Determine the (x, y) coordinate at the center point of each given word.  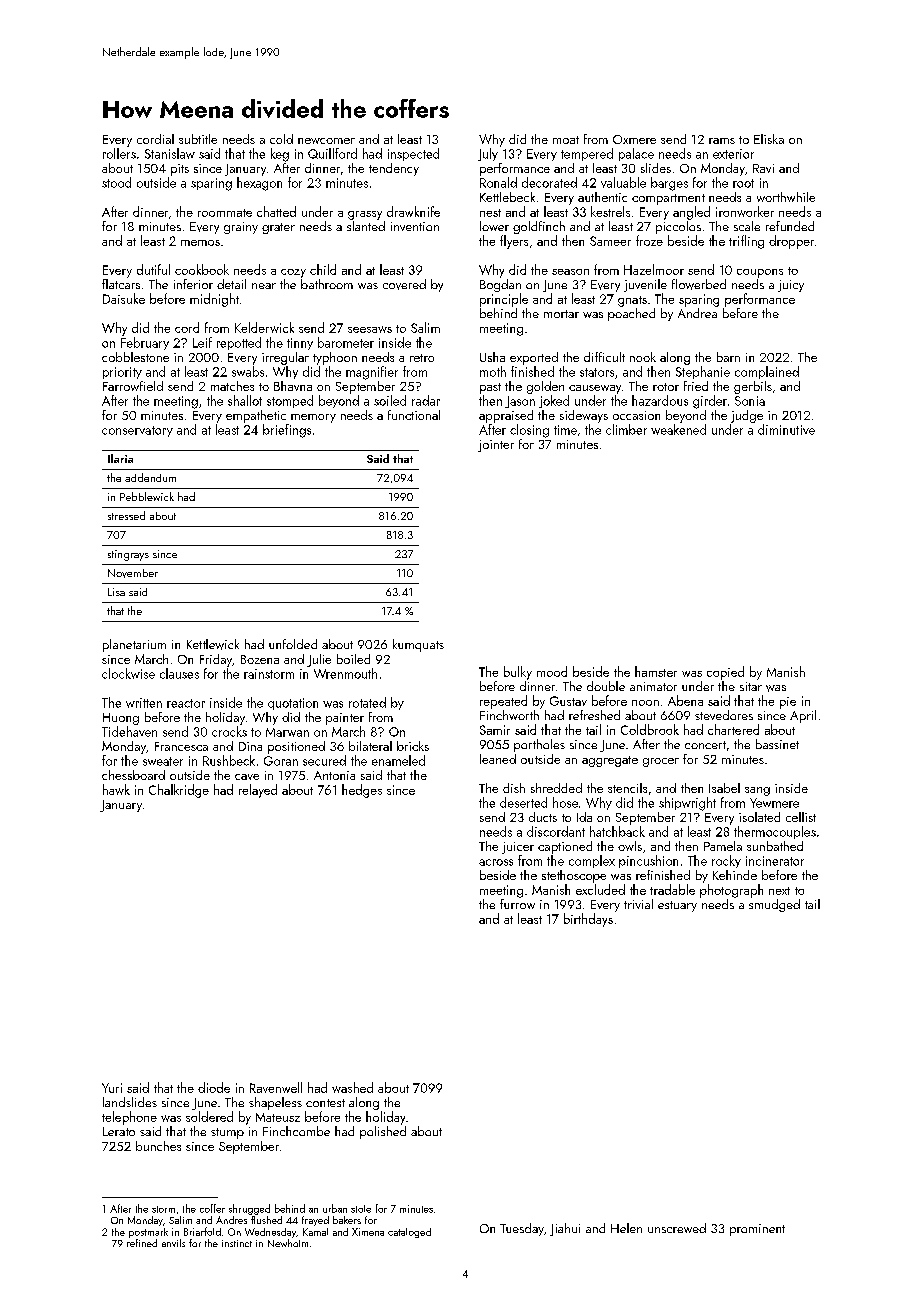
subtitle (198, 139)
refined (142, 1243)
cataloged (409, 1233)
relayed (258, 791)
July (488, 154)
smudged (774, 905)
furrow (517, 904)
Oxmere (634, 139)
